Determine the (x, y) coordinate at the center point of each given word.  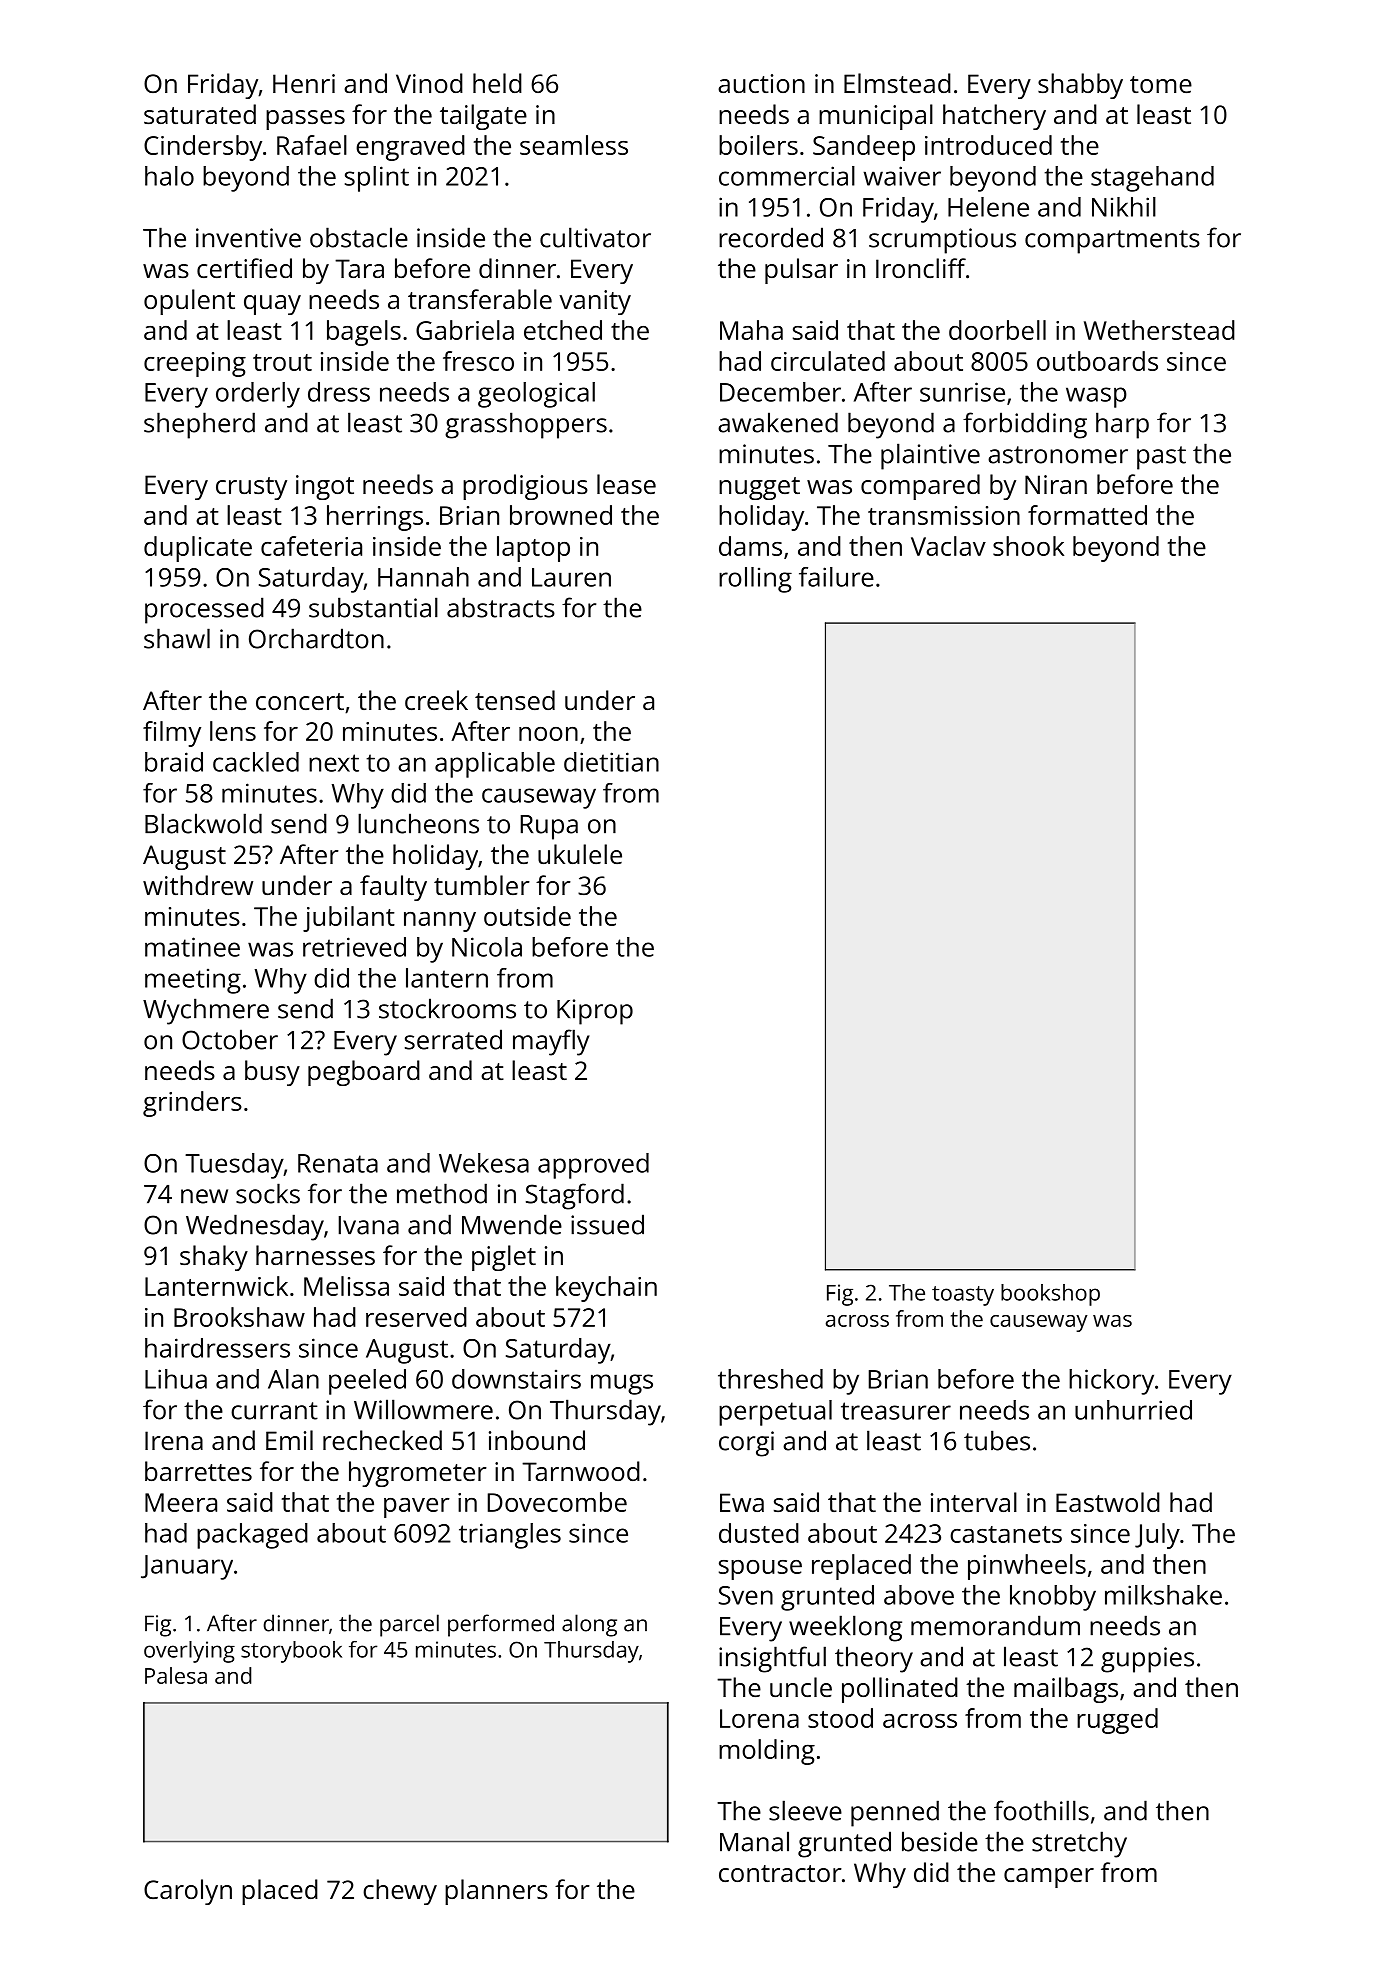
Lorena (759, 1718)
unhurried (1133, 1410)
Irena (174, 1440)
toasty (963, 1296)
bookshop (1050, 1295)
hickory (1111, 1382)
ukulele (580, 854)
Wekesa (484, 1163)
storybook (291, 1652)
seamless (574, 145)
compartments (1112, 242)
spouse (760, 1570)
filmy (172, 734)
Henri (304, 83)
